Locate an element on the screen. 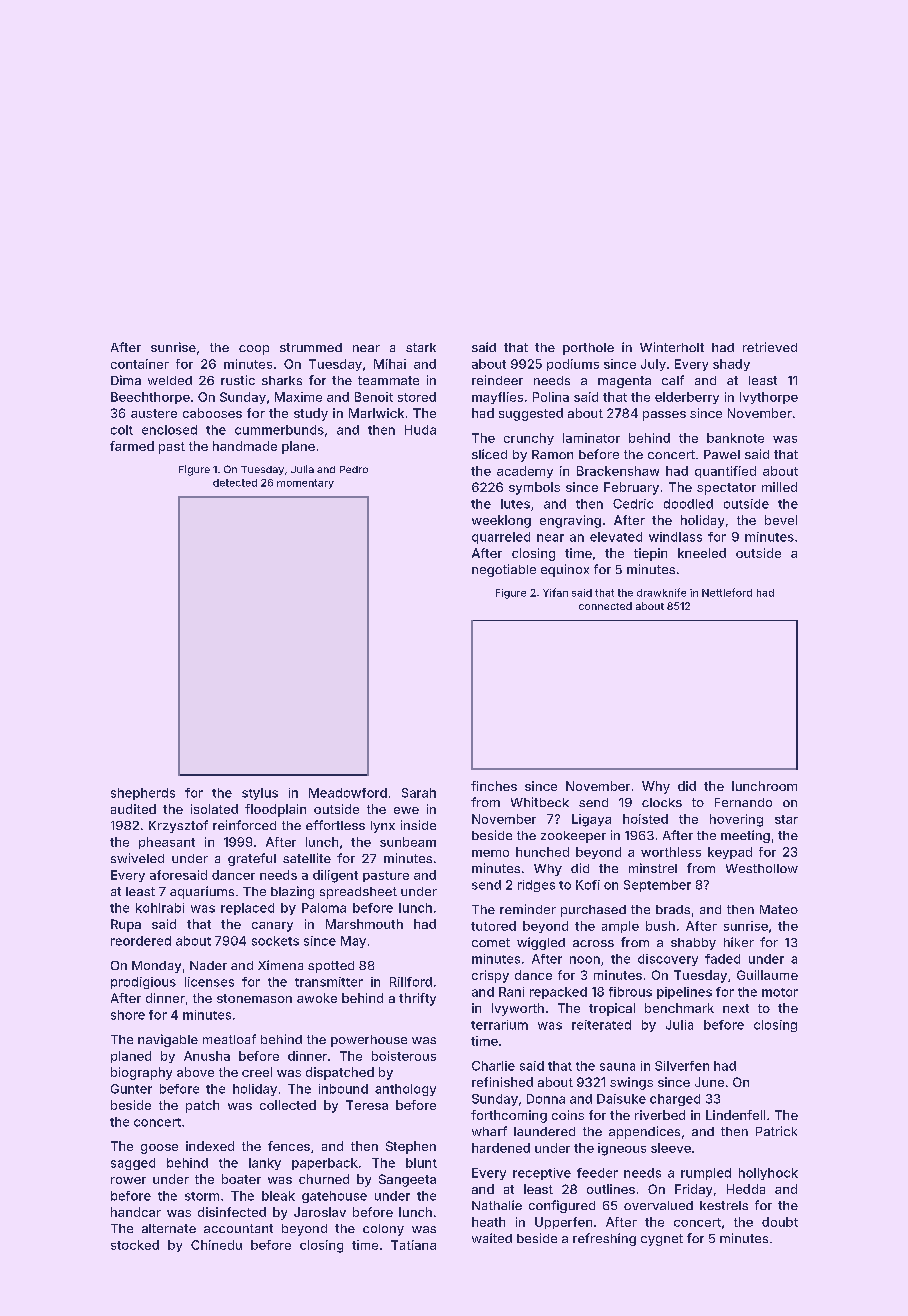  memo is located at coordinates (490, 853).
